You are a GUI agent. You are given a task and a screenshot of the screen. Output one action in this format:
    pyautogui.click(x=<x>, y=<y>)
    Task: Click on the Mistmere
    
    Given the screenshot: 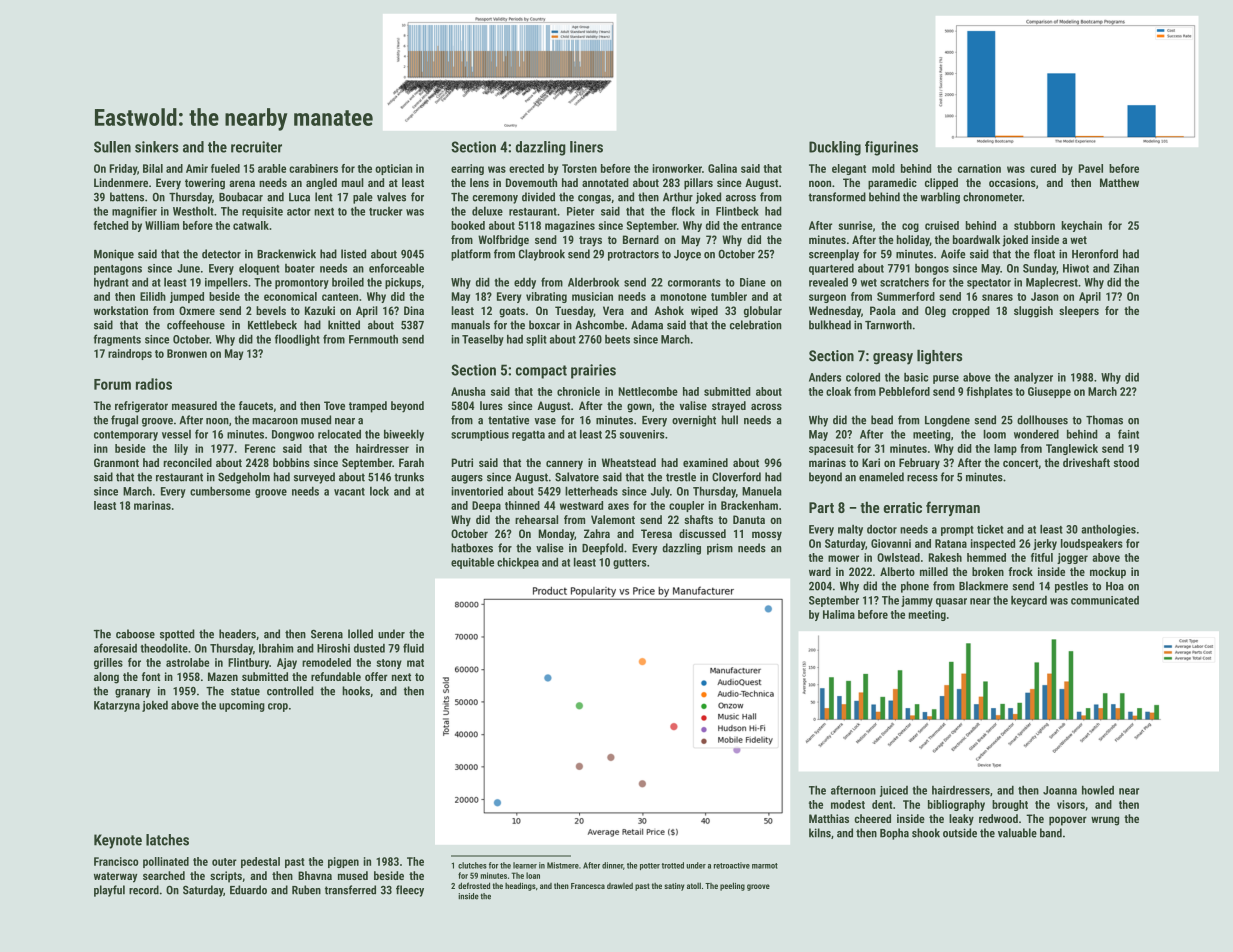 What is the action you would take?
    pyautogui.click(x=563, y=865)
